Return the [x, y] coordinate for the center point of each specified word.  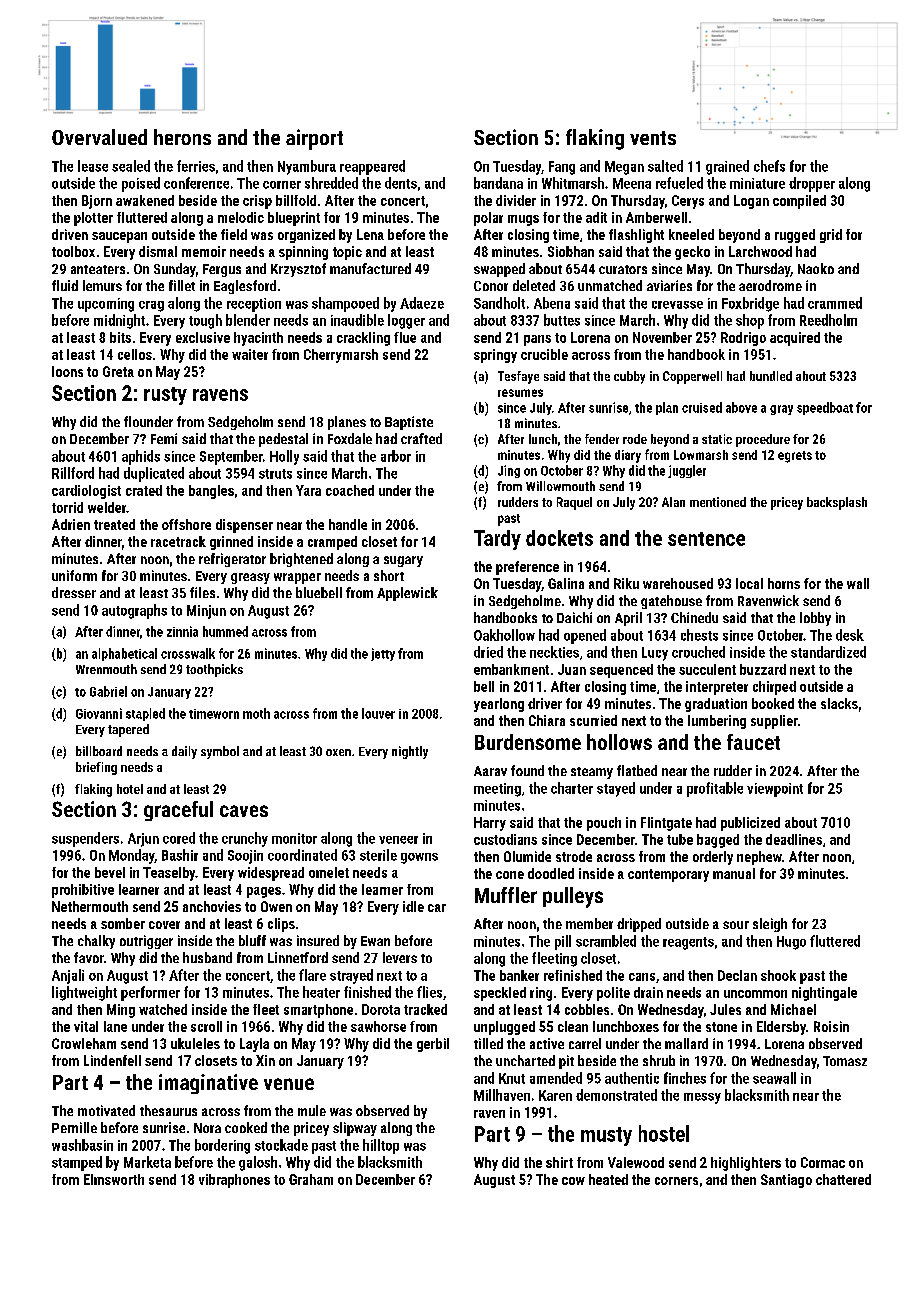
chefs [769, 166]
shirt [559, 1162]
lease [93, 166]
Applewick [407, 594]
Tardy [497, 540]
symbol [220, 752]
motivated [106, 1110]
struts [275, 474]
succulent [707, 669]
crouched [698, 652]
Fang [562, 168]
